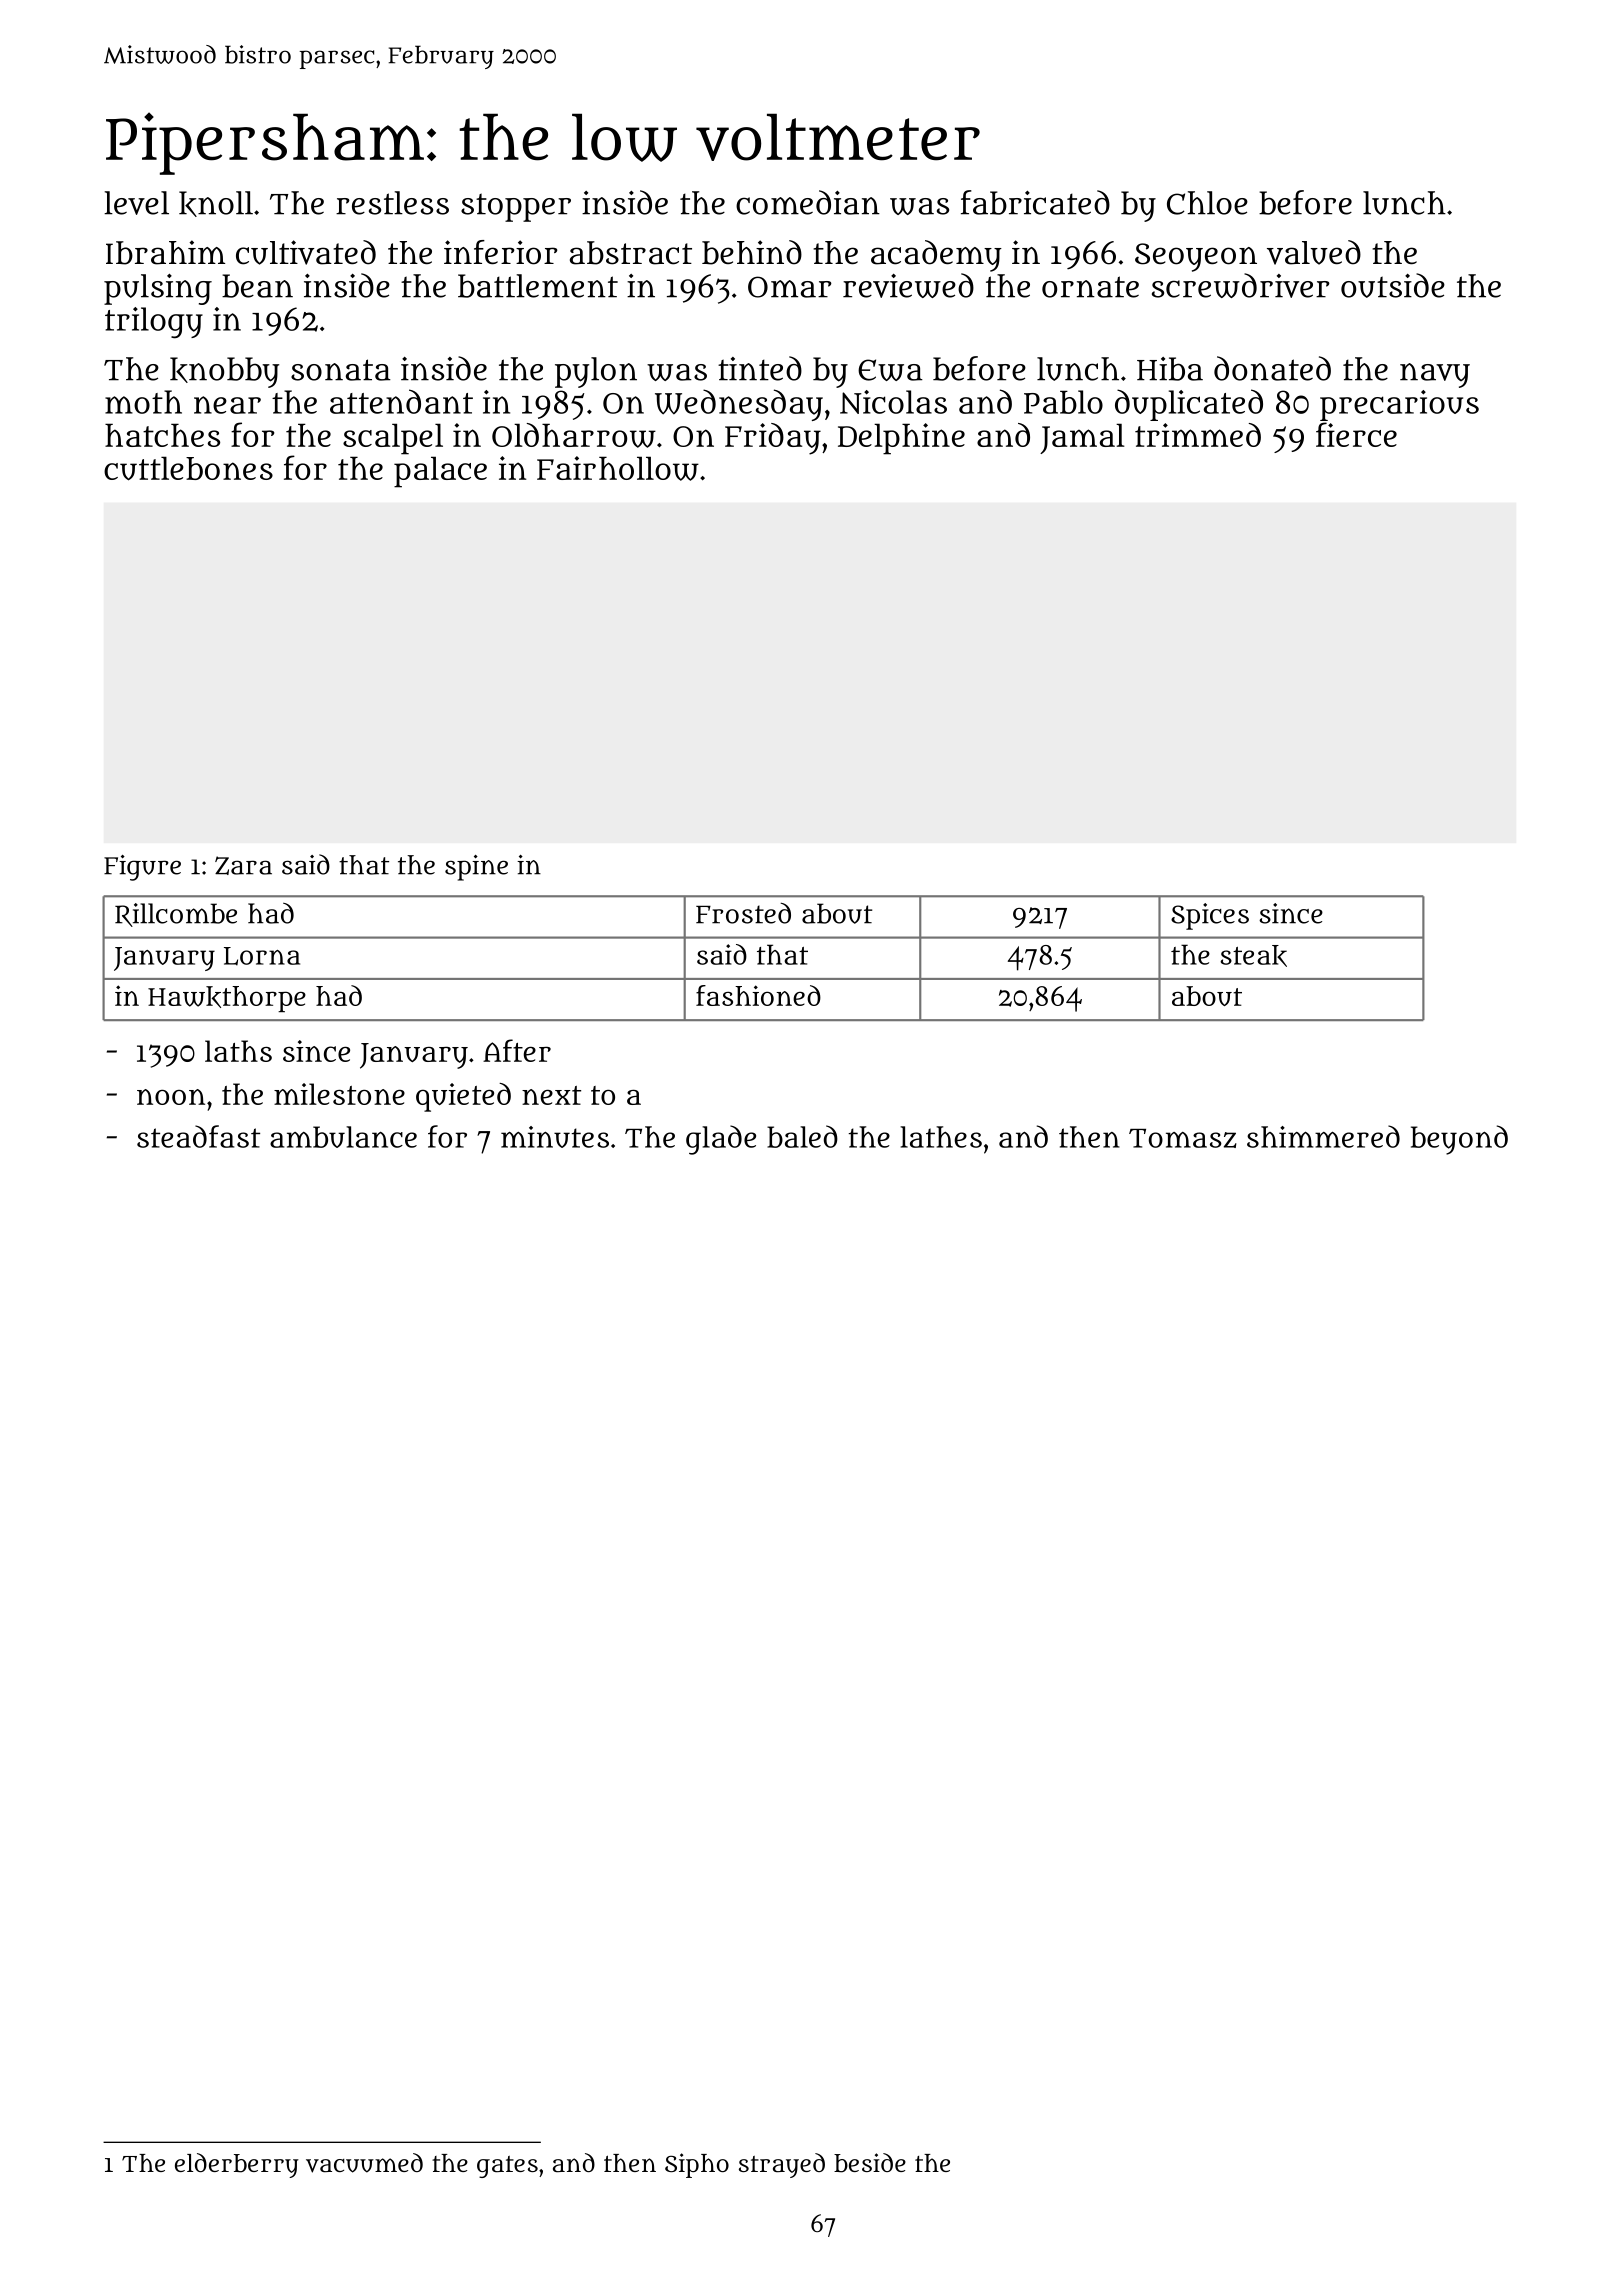 This image has width=1620, height=2292. I want to click on cuttlebones, so click(188, 468).
